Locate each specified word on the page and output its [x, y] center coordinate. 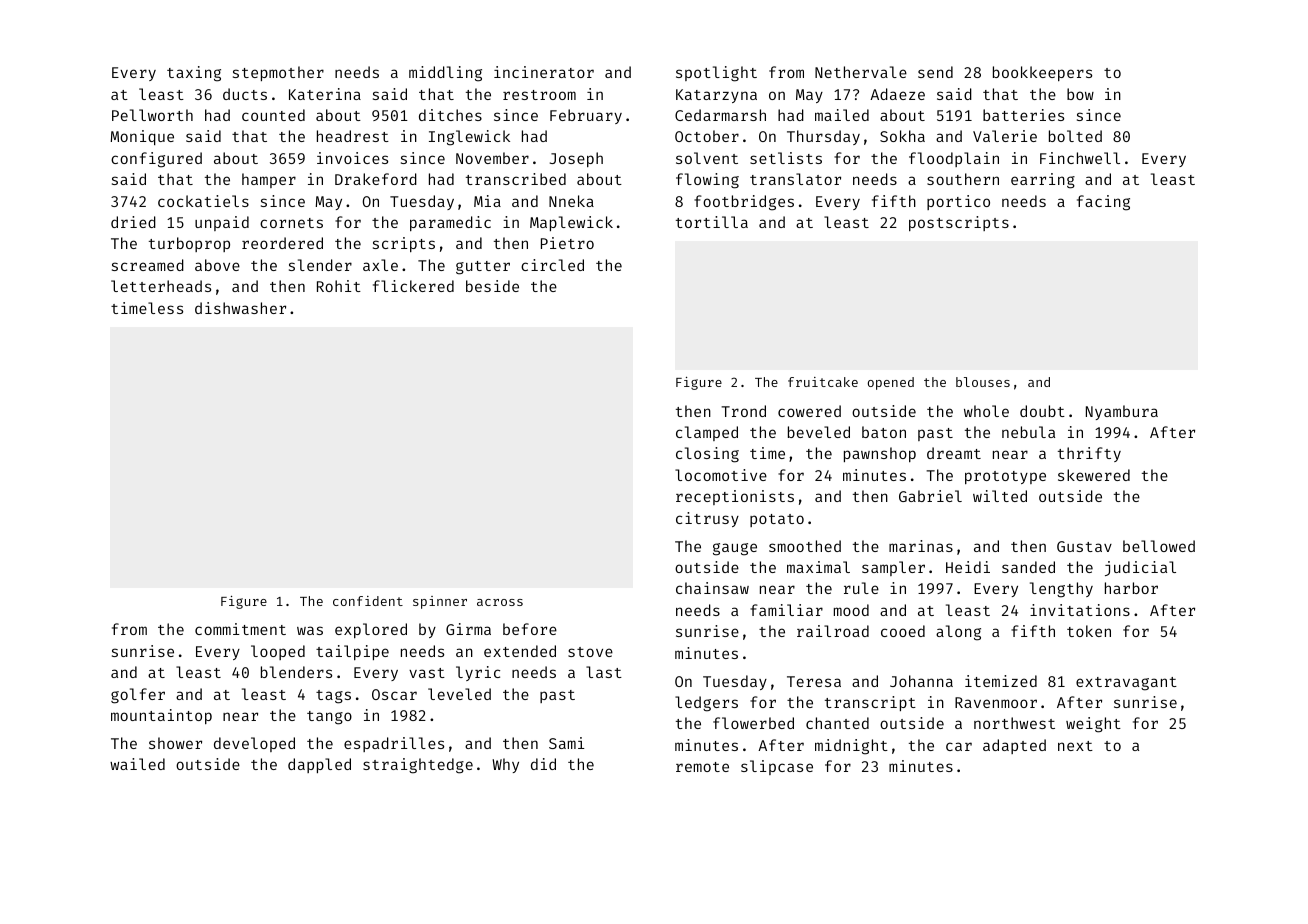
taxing [194, 74]
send [935, 72]
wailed [137, 764]
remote [702, 767]
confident [368, 601]
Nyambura [1122, 412]
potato [777, 520]
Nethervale [861, 72]
